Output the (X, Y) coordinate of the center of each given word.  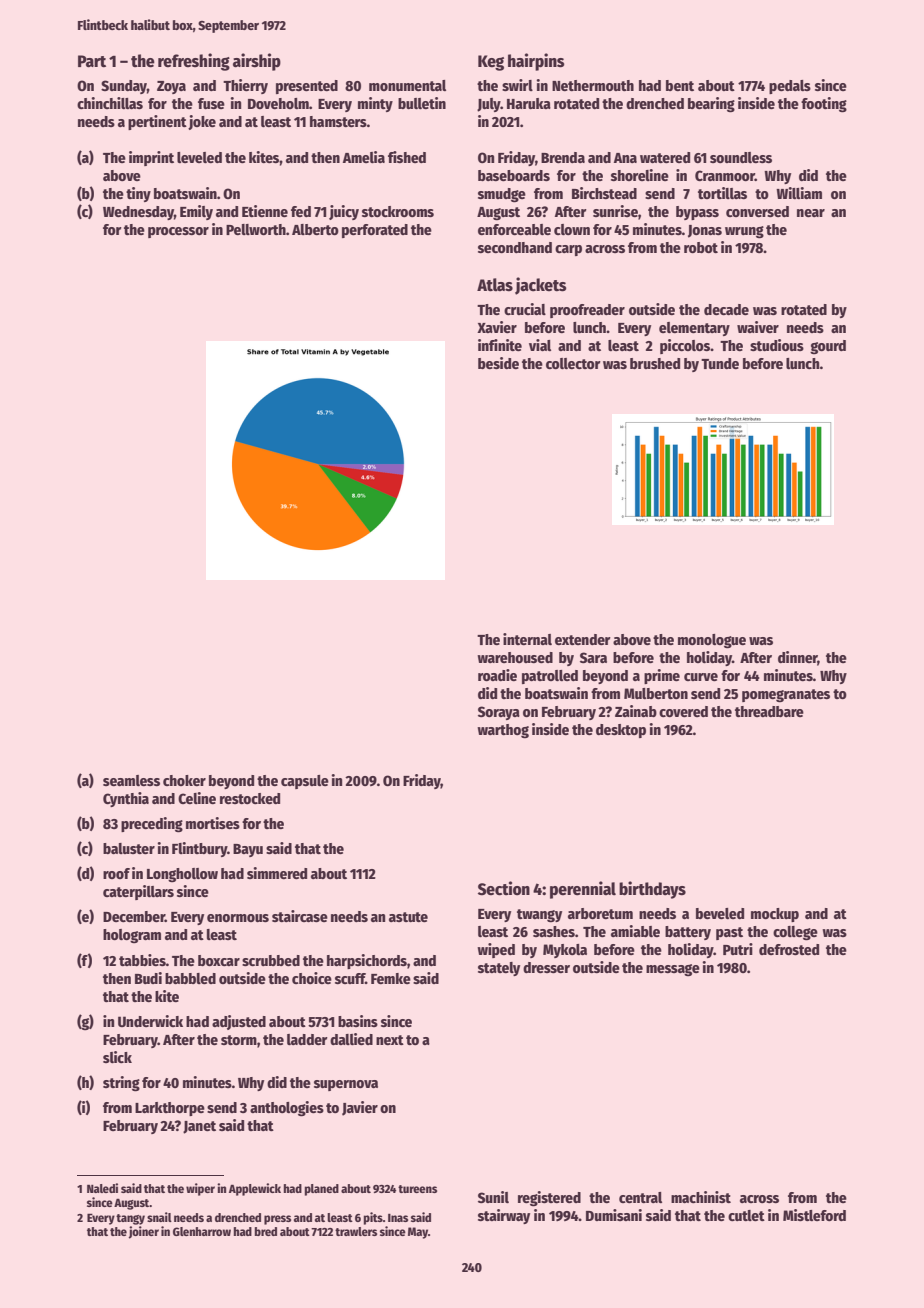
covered (683, 711)
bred (265, 1231)
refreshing (194, 62)
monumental (407, 85)
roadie (497, 675)
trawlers (356, 1231)
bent (680, 85)
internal (527, 639)
